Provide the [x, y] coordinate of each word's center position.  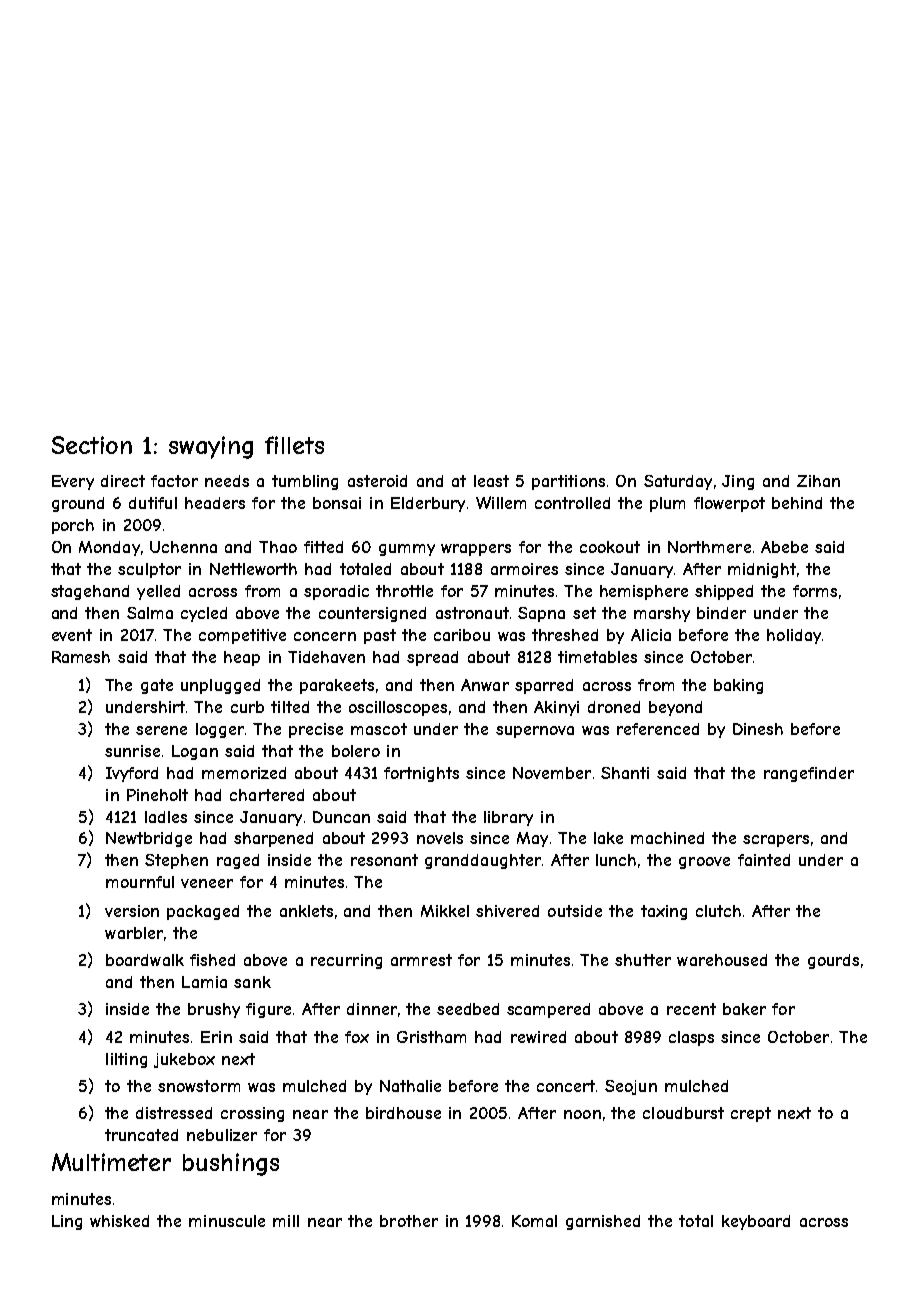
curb [247, 707]
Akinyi [556, 708]
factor [174, 481]
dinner [372, 1009]
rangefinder [809, 774]
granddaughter [483, 861]
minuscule [227, 1221]
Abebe [784, 547]
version [132, 911]
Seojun [631, 1087]
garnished [603, 1222]
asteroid [377, 481]
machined [667, 838]
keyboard [756, 1222]
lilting [126, 1060]
